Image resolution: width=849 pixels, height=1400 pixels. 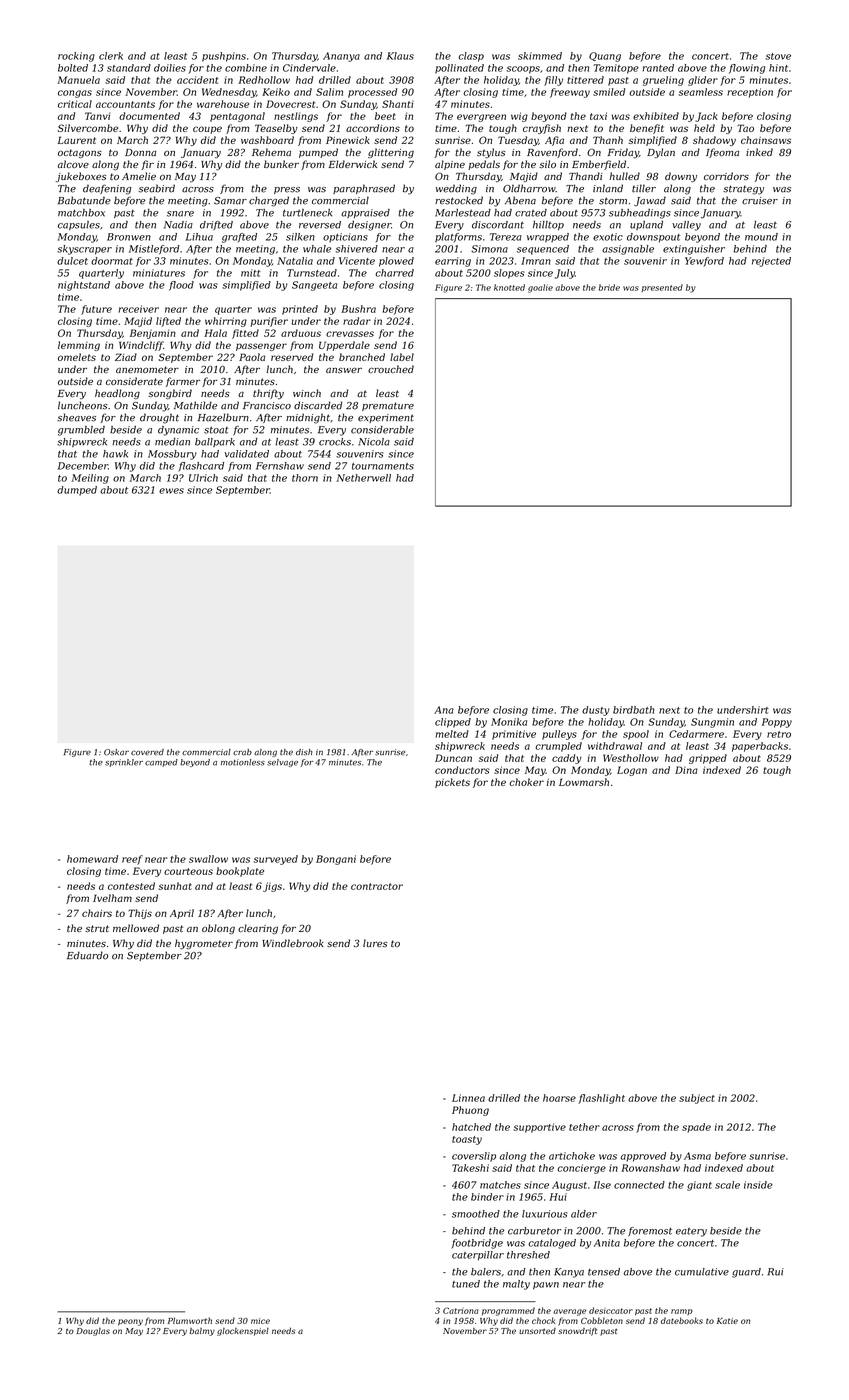 I want to click on Catriona, so click(x=461, y=1310).
